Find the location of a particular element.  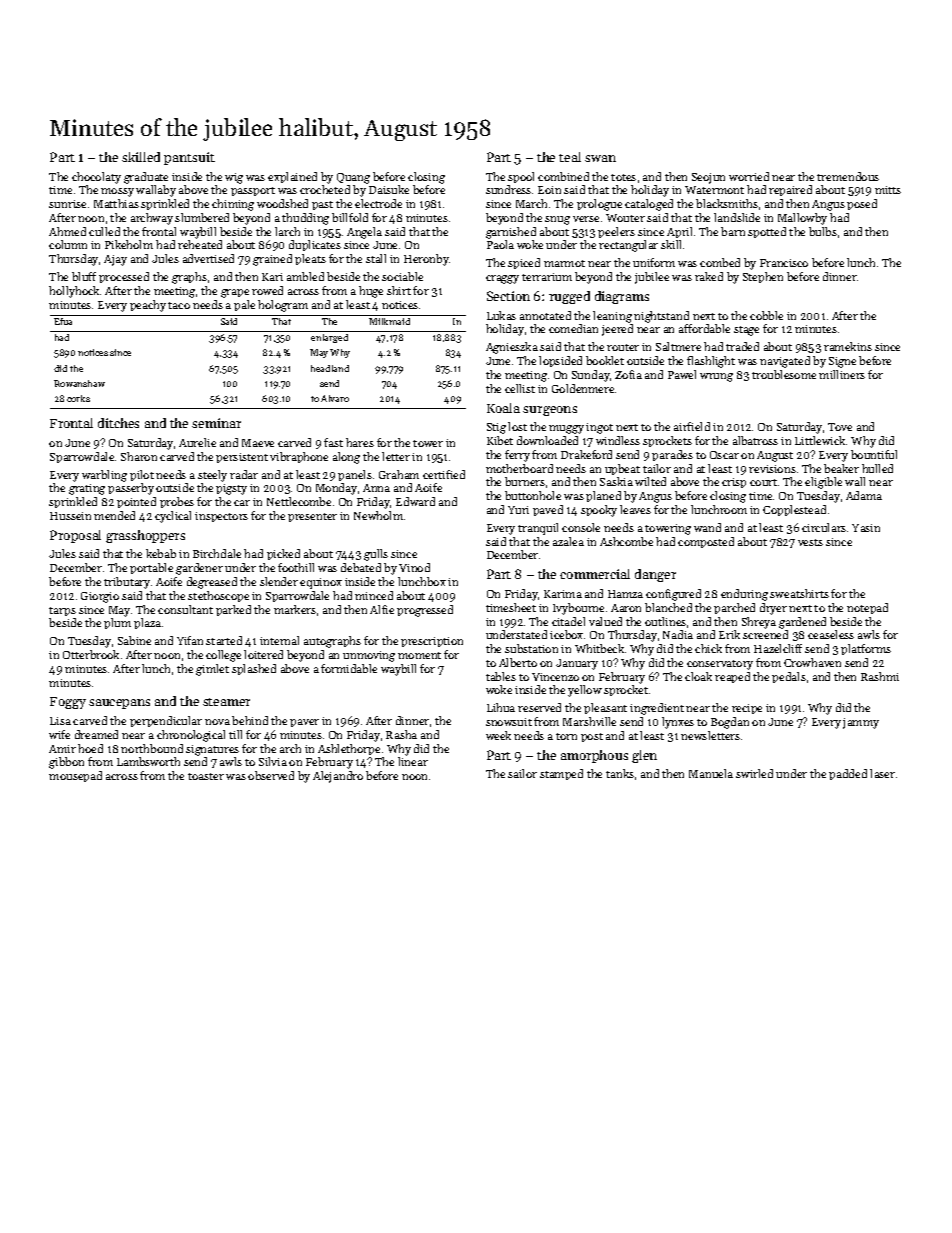

ramekins is located at coordinates (848, 346).
